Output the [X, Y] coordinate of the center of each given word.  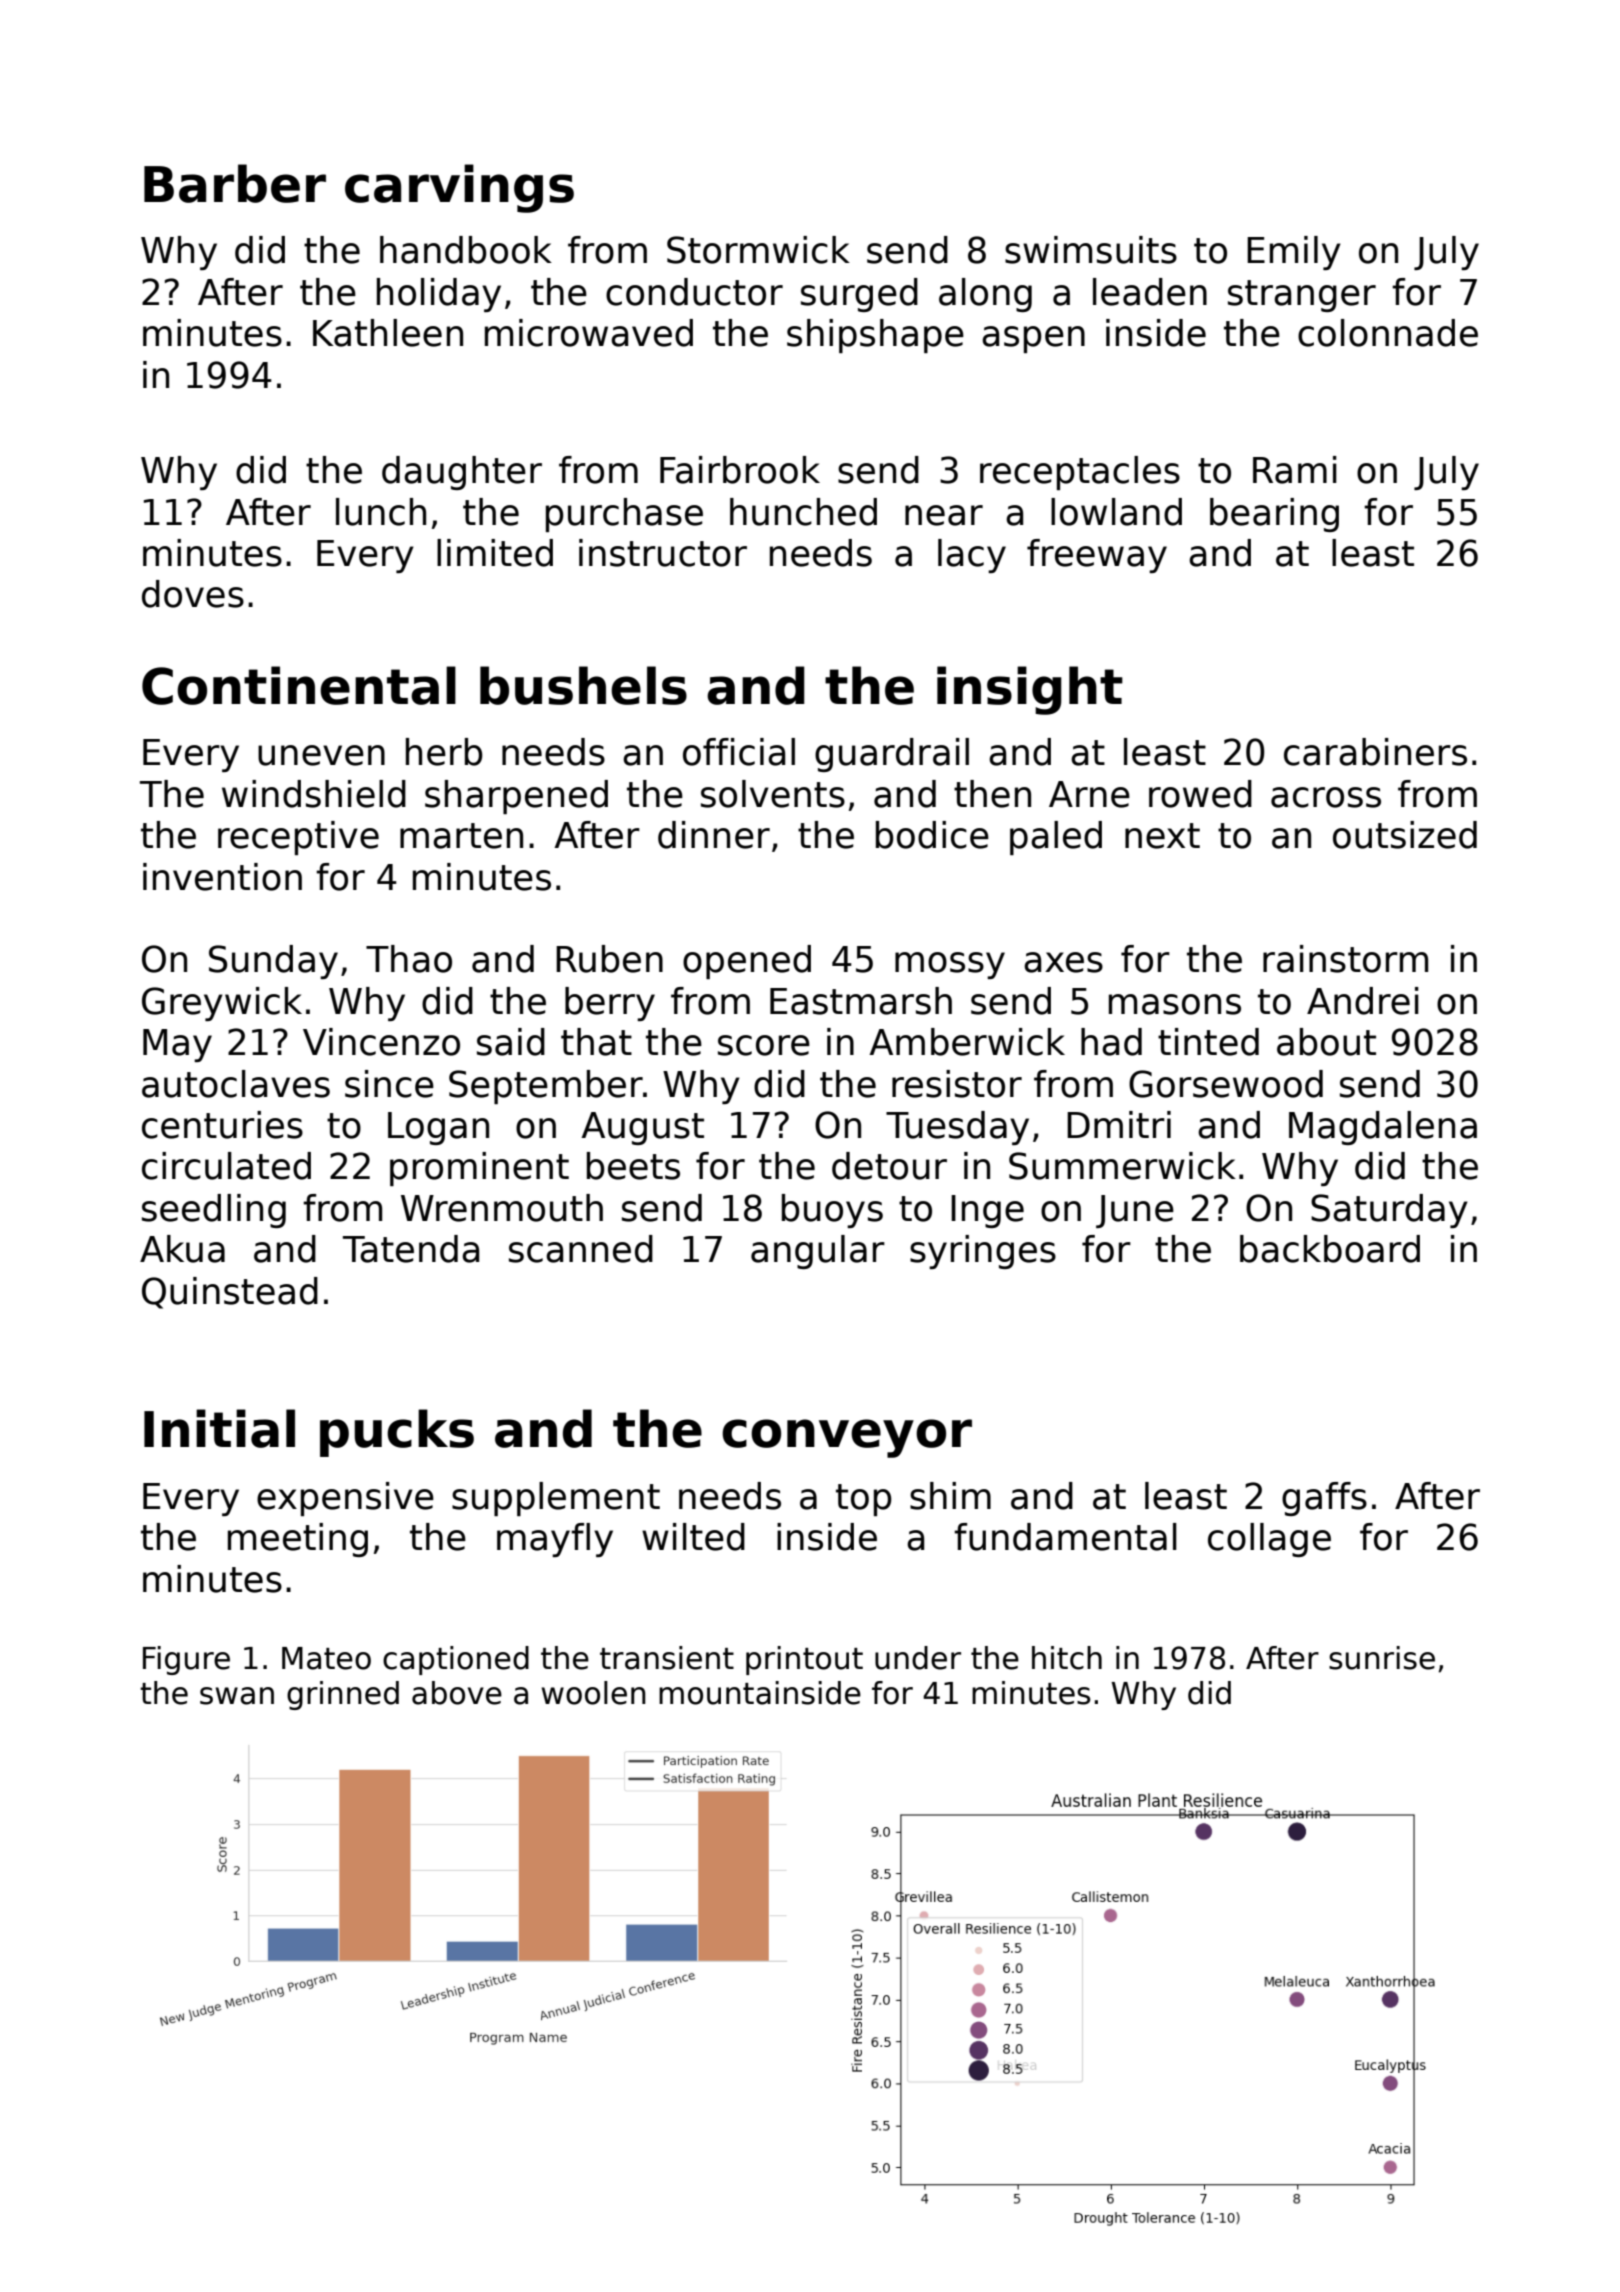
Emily [1294, 253]
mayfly [555, 1540]
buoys [832, 1211]
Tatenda [411, 1249]
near [944, 515]
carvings [459, 188]
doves [193, 594]
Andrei [1363, 1001]
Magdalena [1383, 1128]
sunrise [1382, 1658]
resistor [957, 1084]
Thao [409, 959]
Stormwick [758, 250]
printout [804, 1660]
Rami [1295, 470]
